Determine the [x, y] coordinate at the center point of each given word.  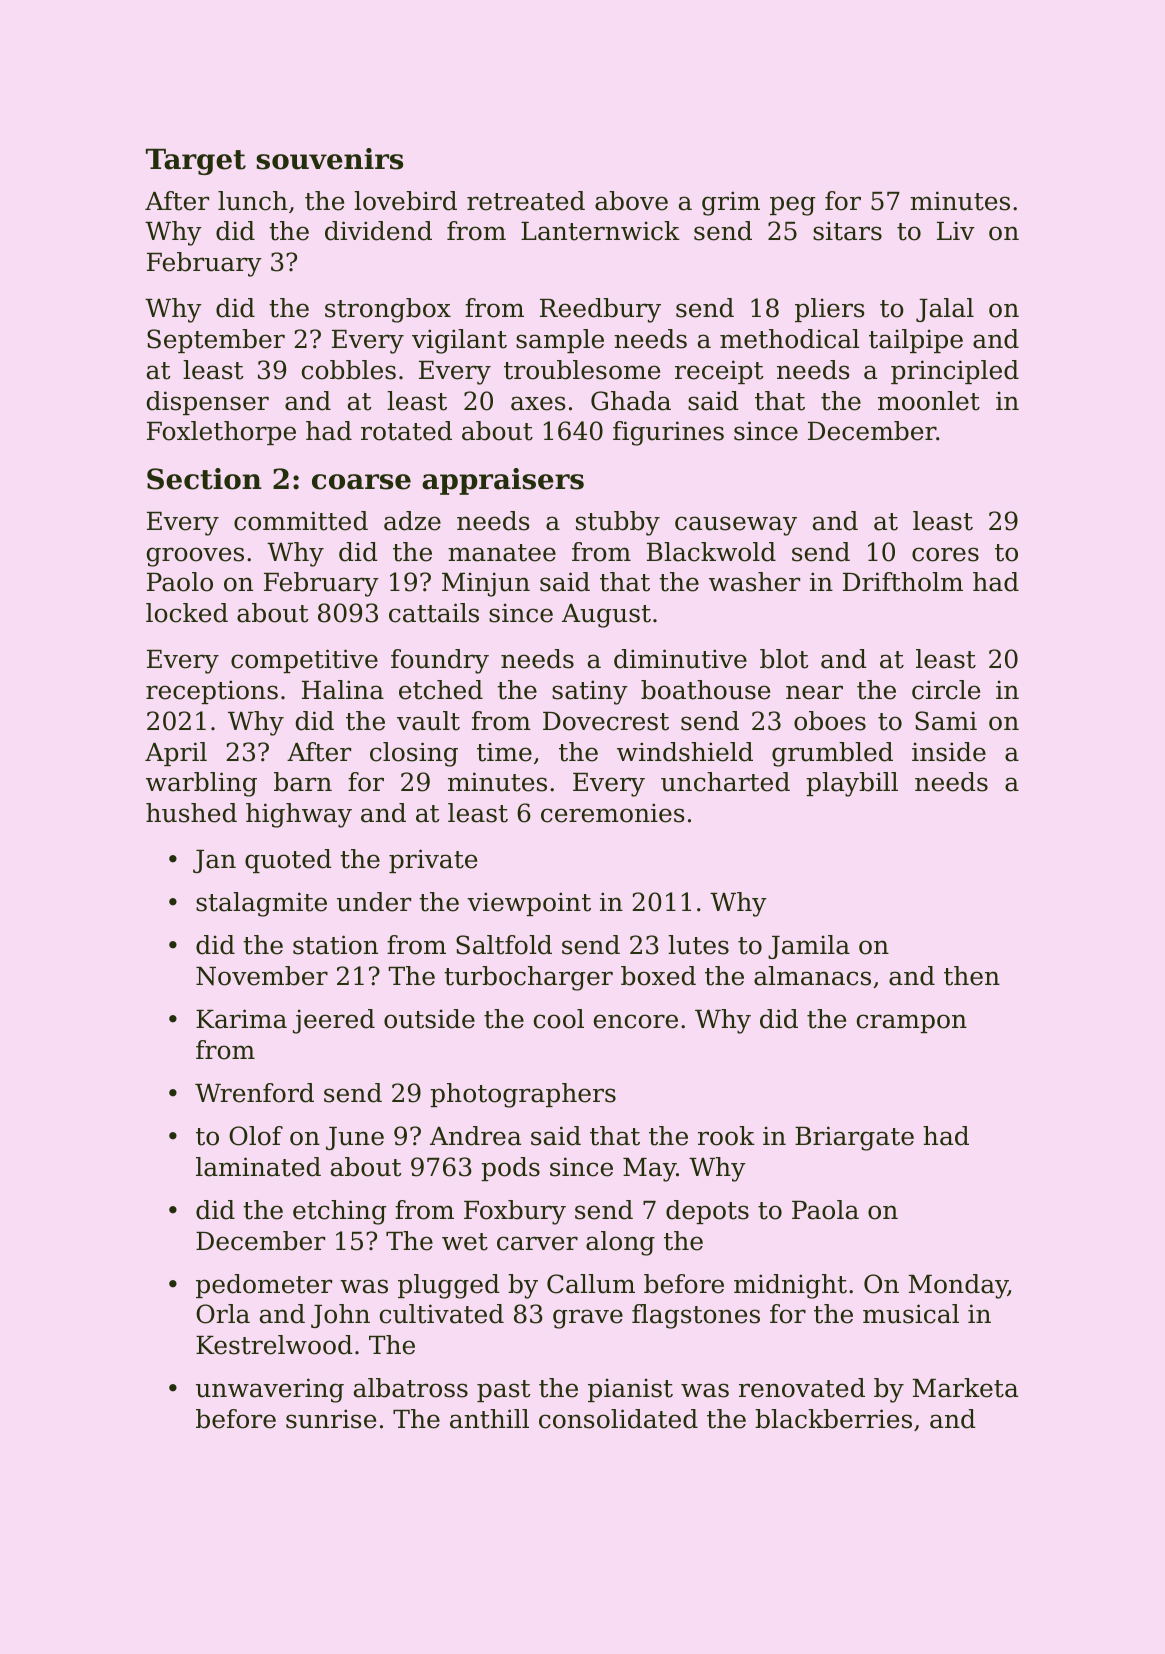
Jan [214, 861]
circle [946, 690]
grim [731, 203]
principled [955, 372]
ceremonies [613, 813]
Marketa [965, 1388]
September [216, 341]
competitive [304, 661]
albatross [411, 1388]
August [606, 616]
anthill [489, 1419]
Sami [946, 721]
